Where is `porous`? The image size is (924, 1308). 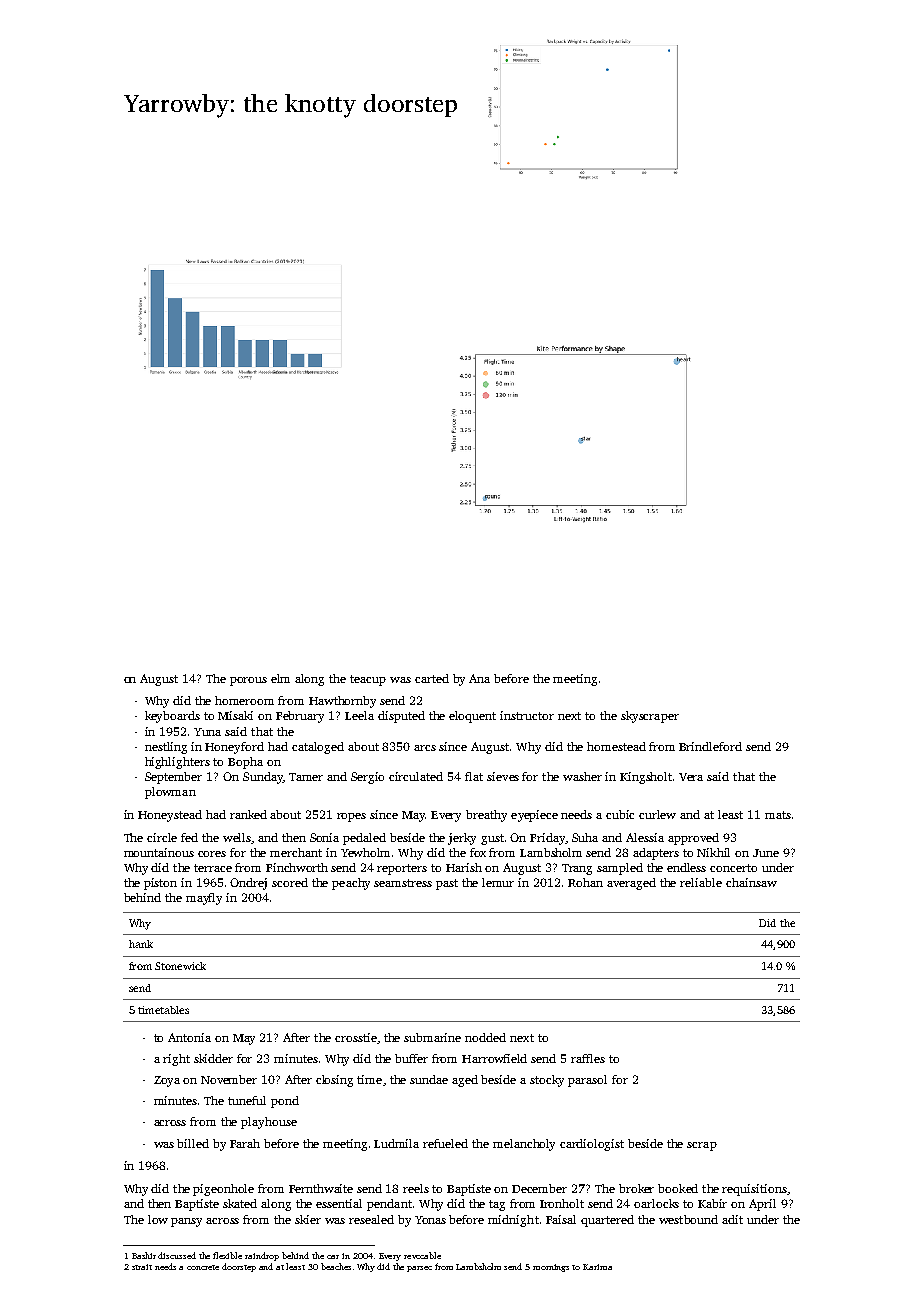 porous is located at coordinates (248, 681).
